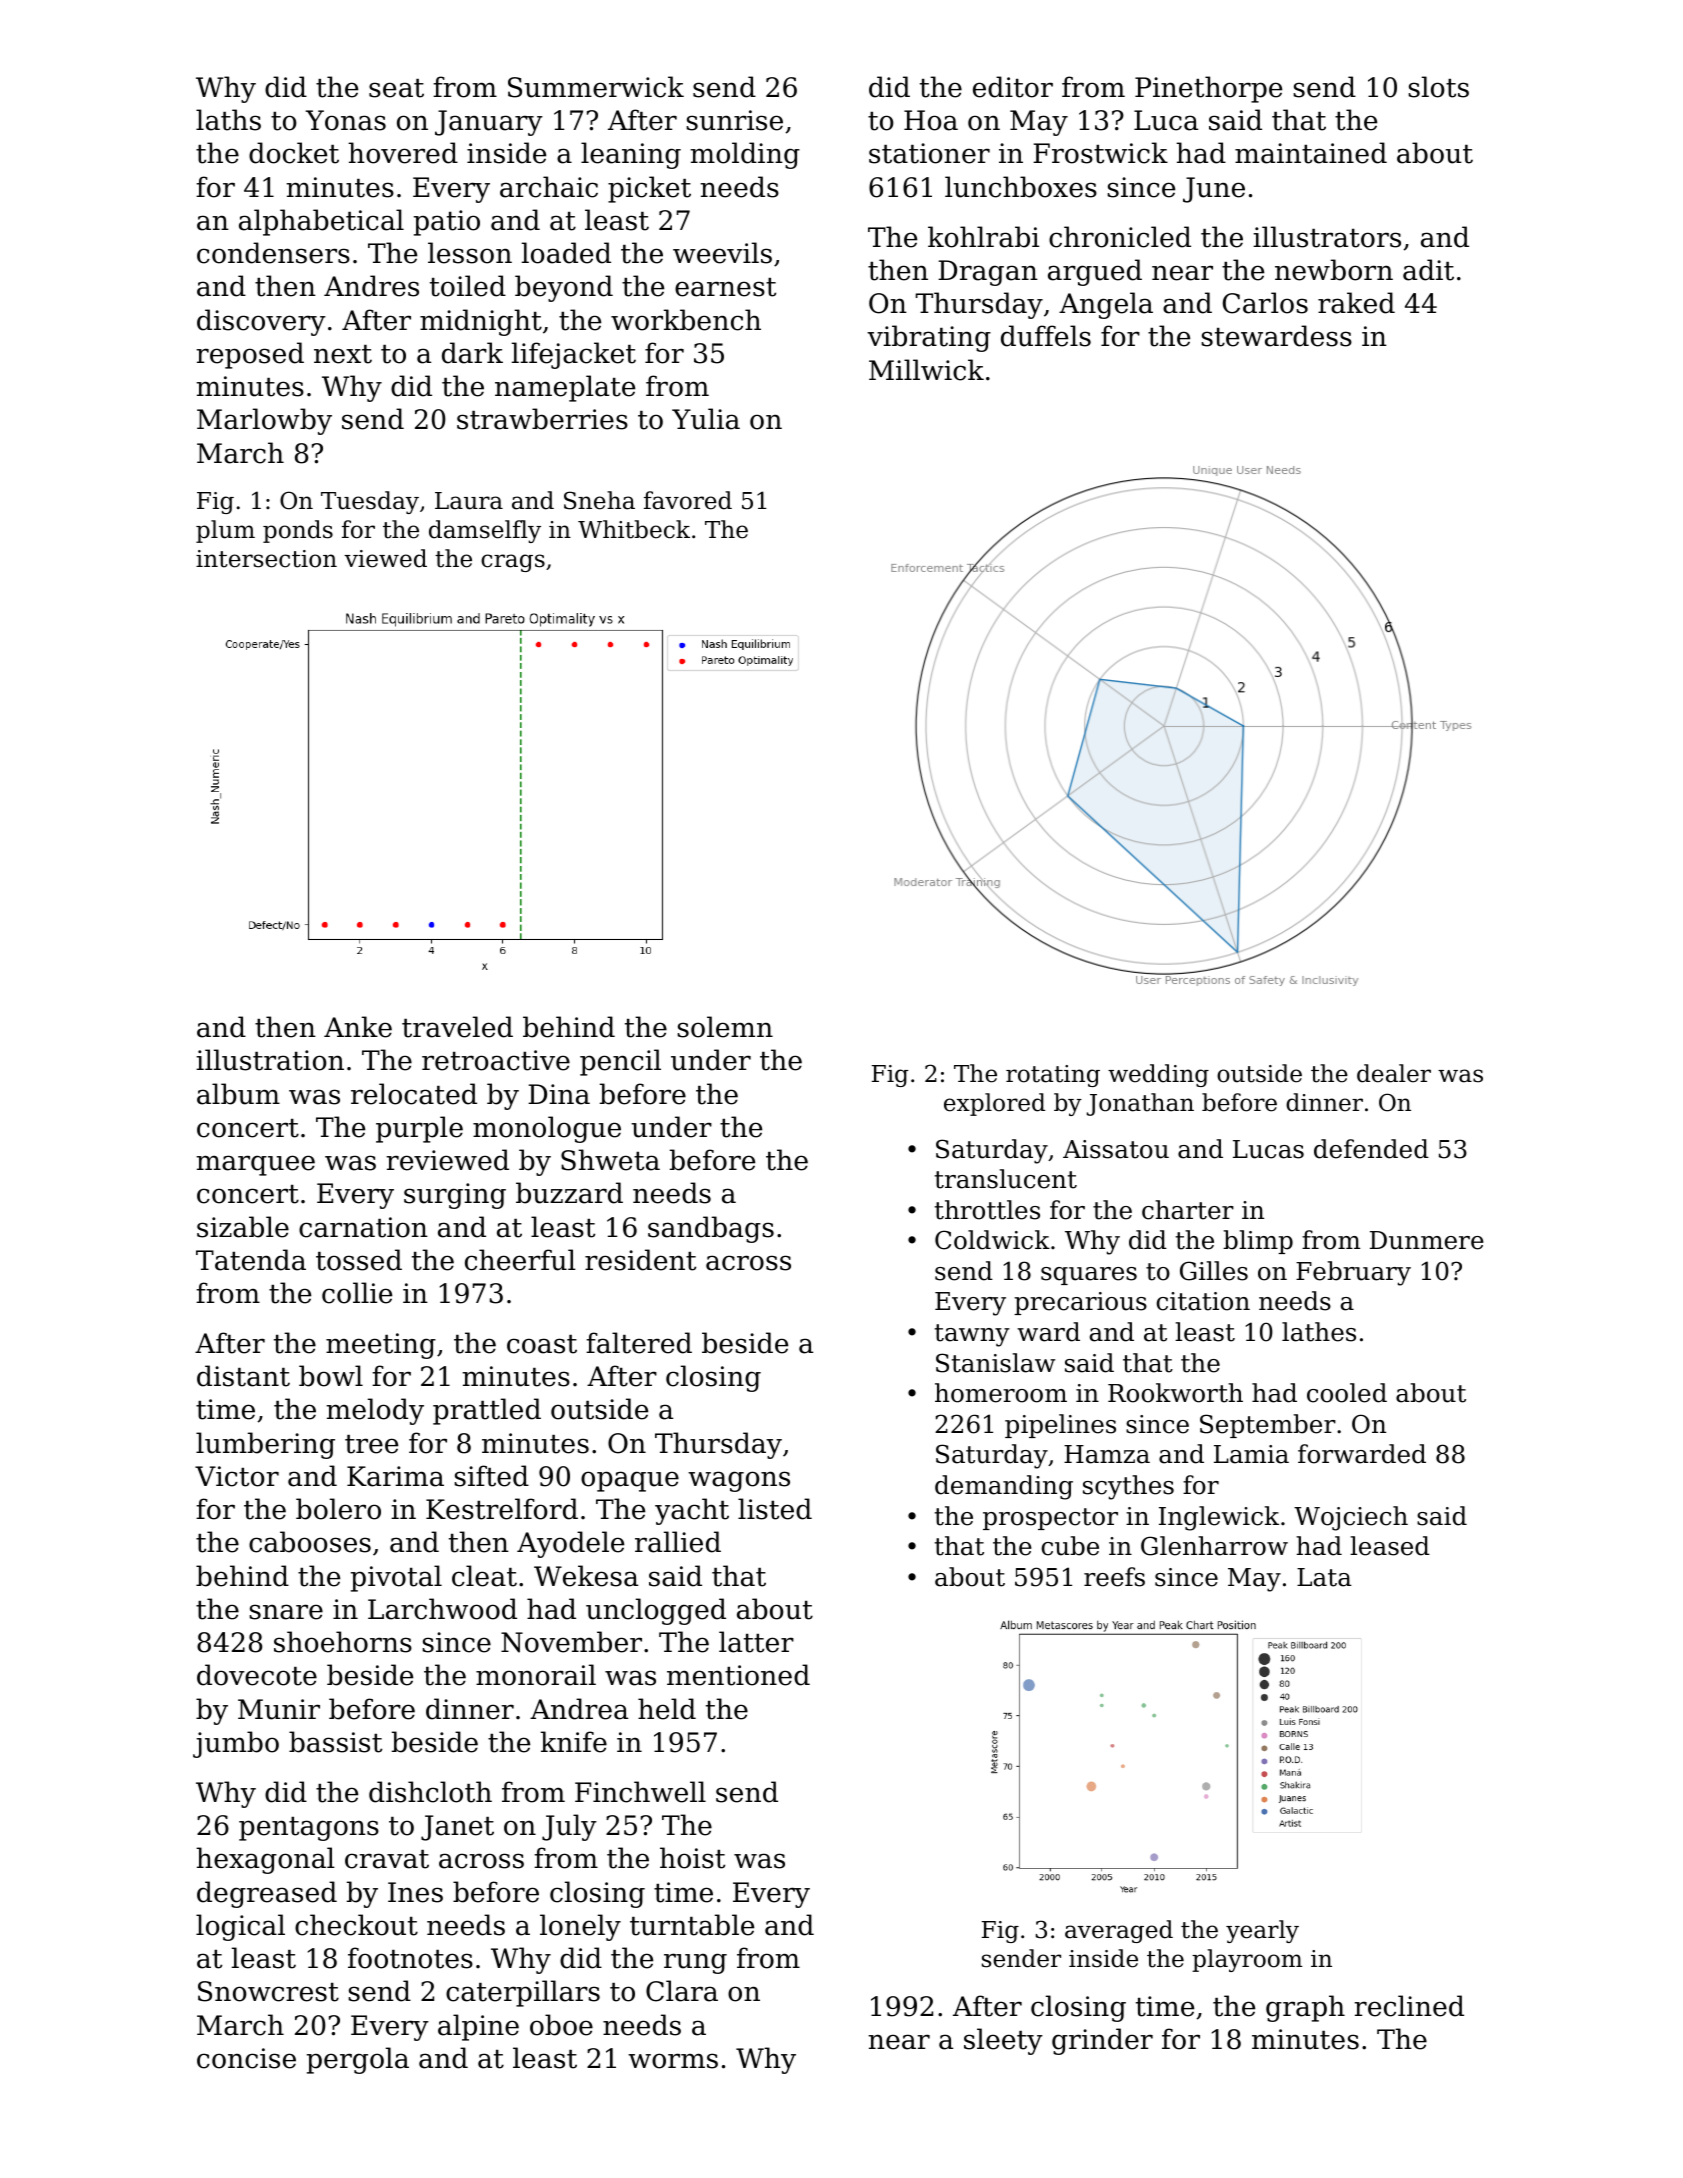 This image has height=2178, width=1683. Describe the element at coordinates (673, 2061) in the image. I see `worms` at that location.
